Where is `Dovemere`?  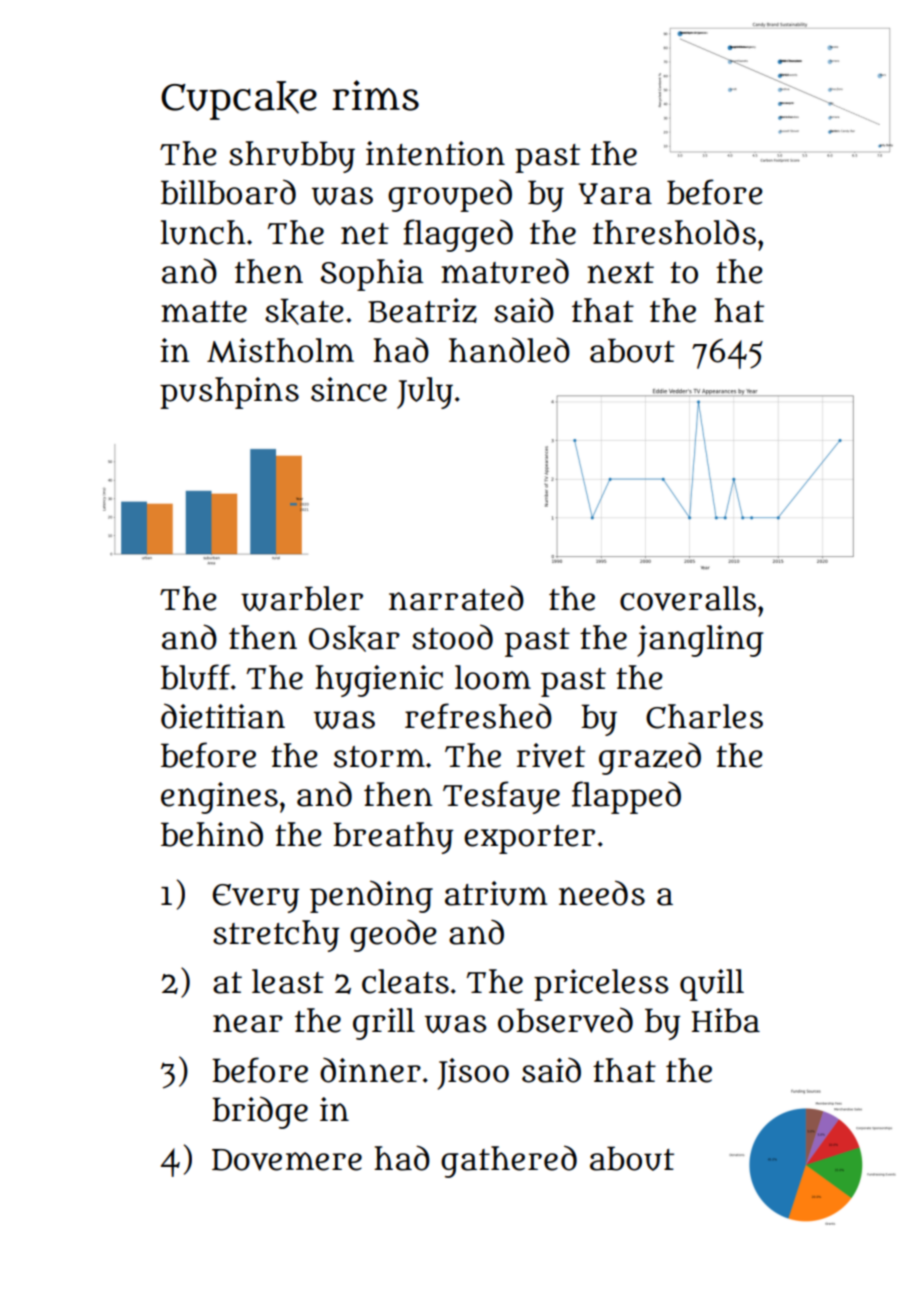
Dovemere is located at coordinates (287, 1160).
